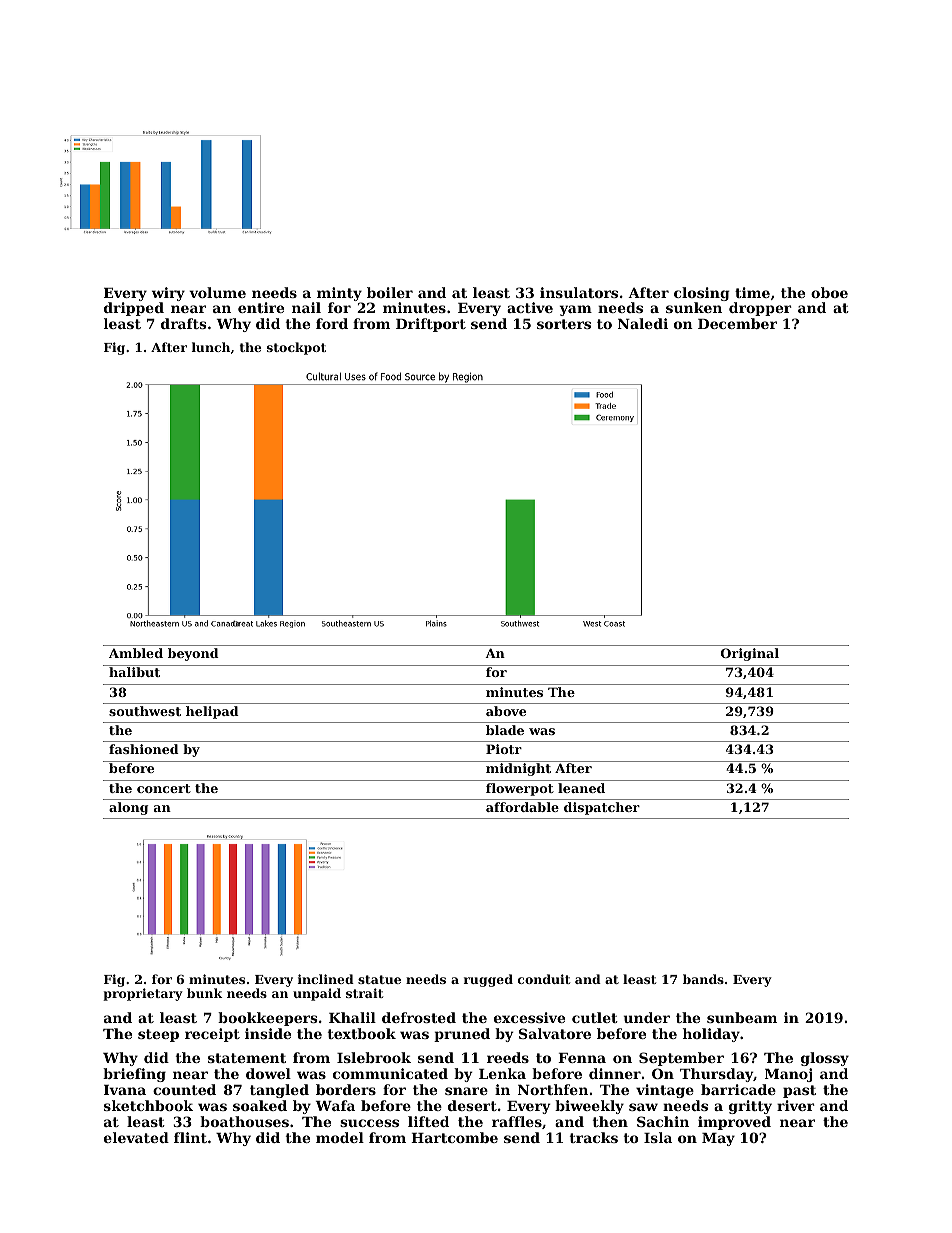  Describe the element at coordinates (602, 808) in the image. I see `dispatcher` at that location.
